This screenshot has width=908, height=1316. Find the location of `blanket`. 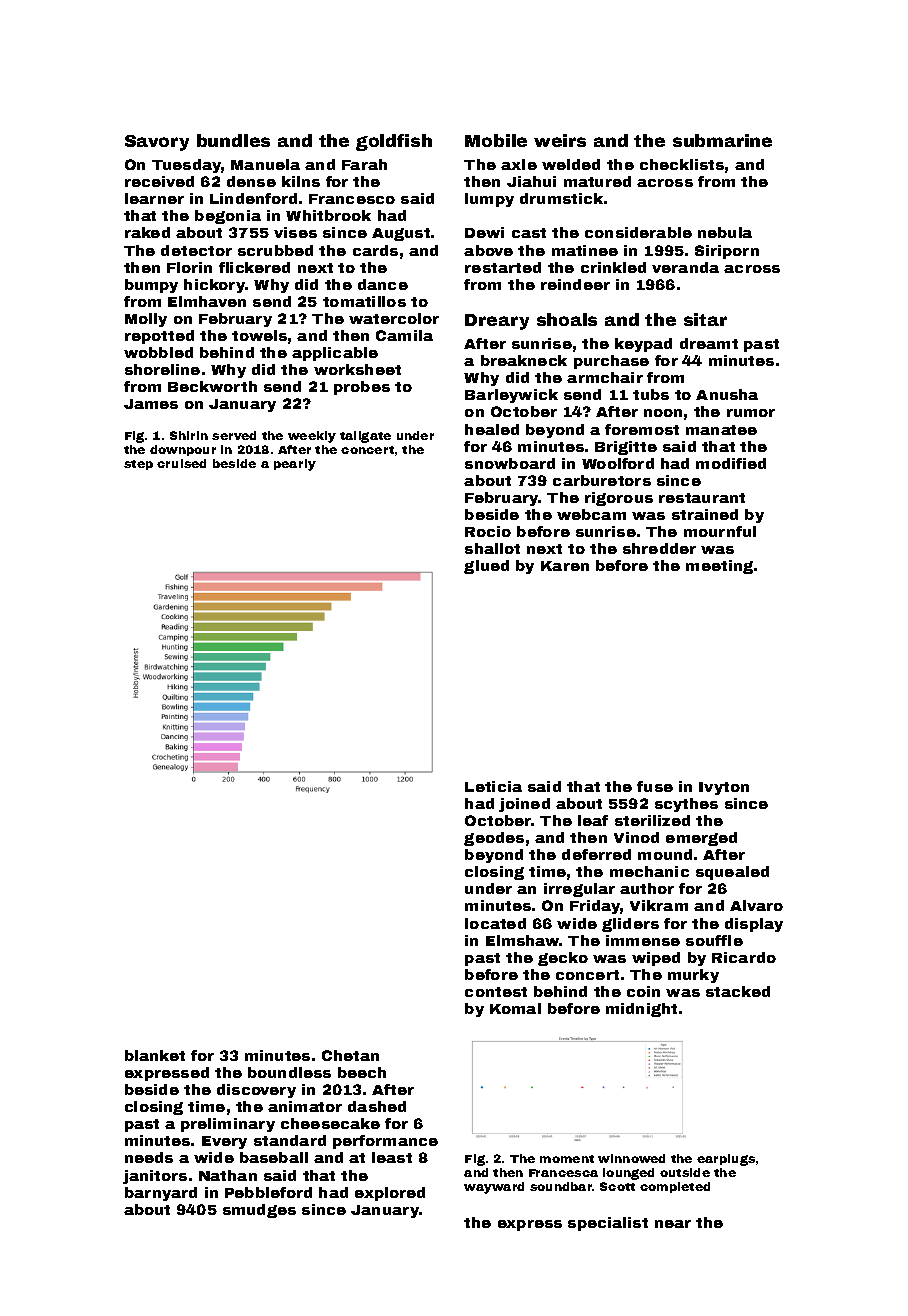

blanket is located at coordinates (155, 1055).
